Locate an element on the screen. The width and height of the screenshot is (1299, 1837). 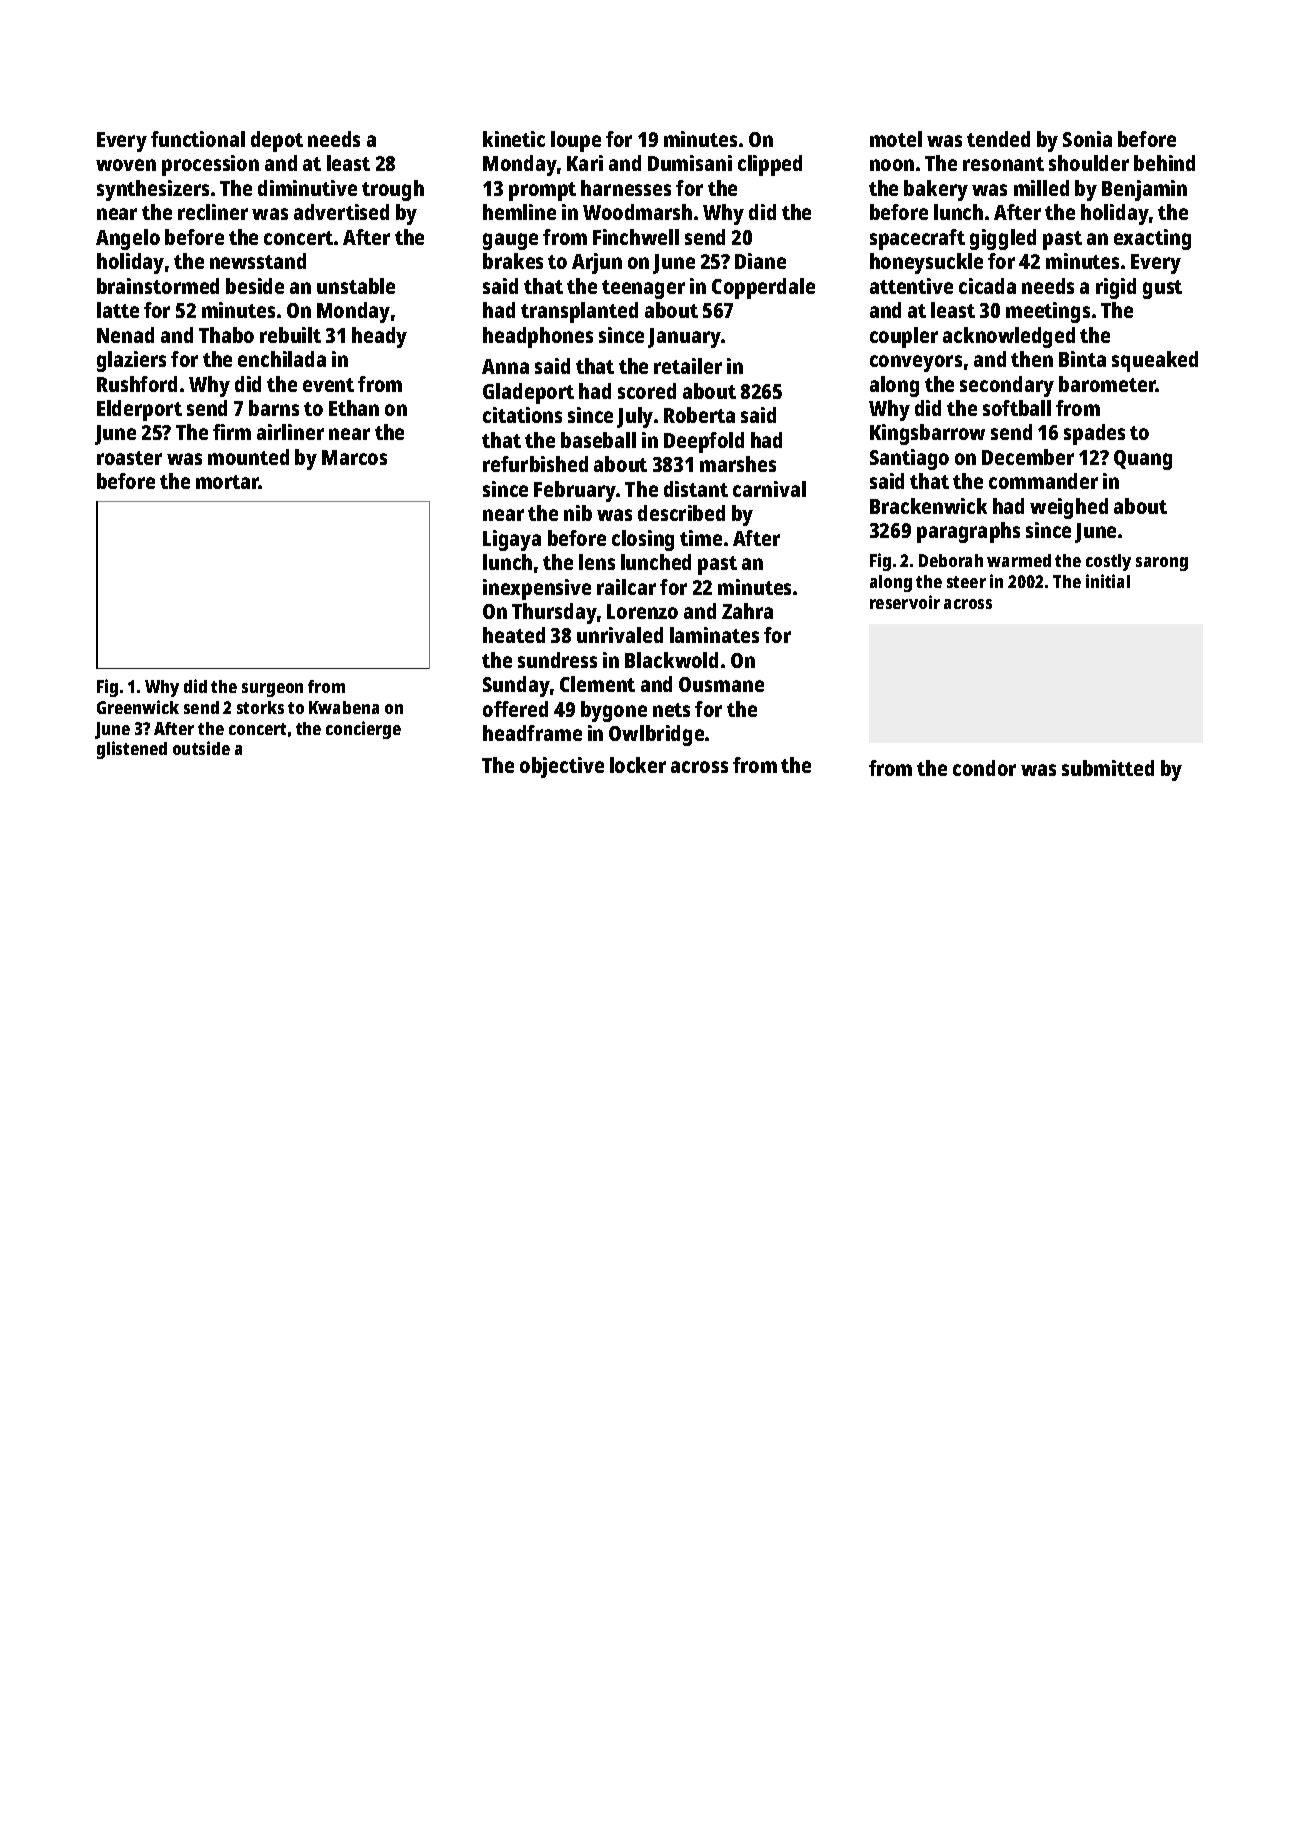
Kwabena is located at coordinates (344, 707).
